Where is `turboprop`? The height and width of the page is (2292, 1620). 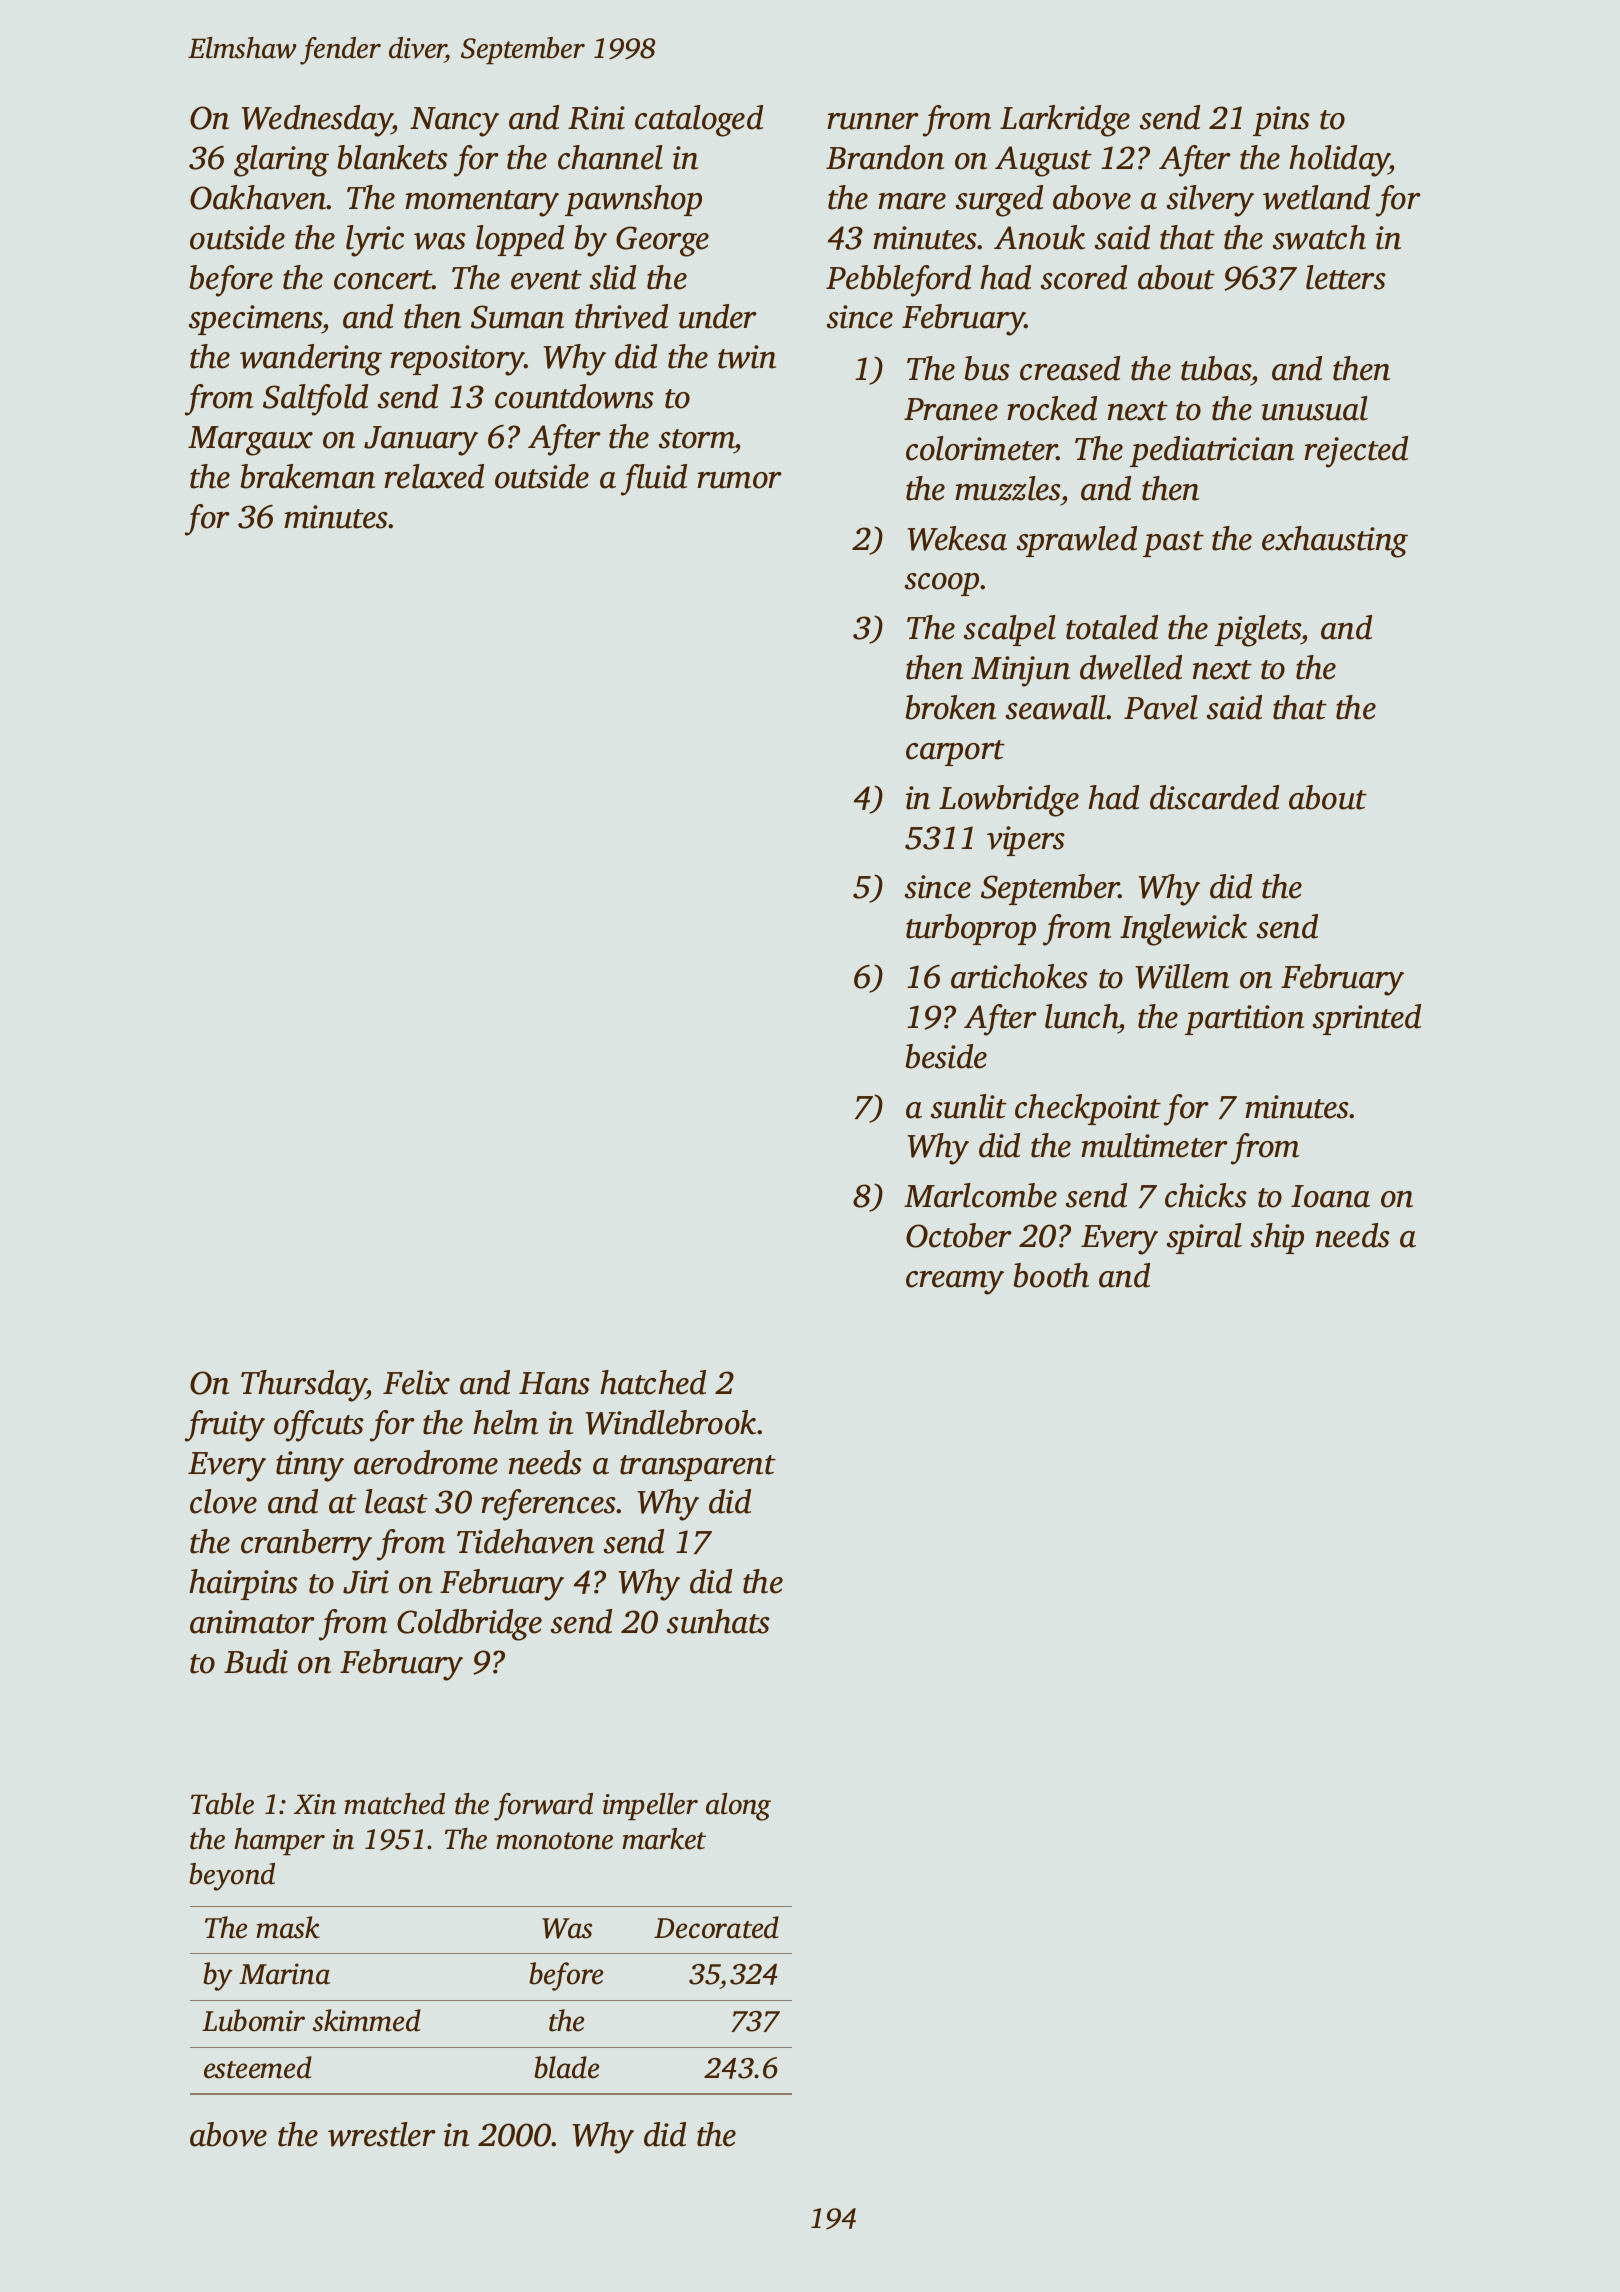 turboprop is located at coordinates (971, 929).
